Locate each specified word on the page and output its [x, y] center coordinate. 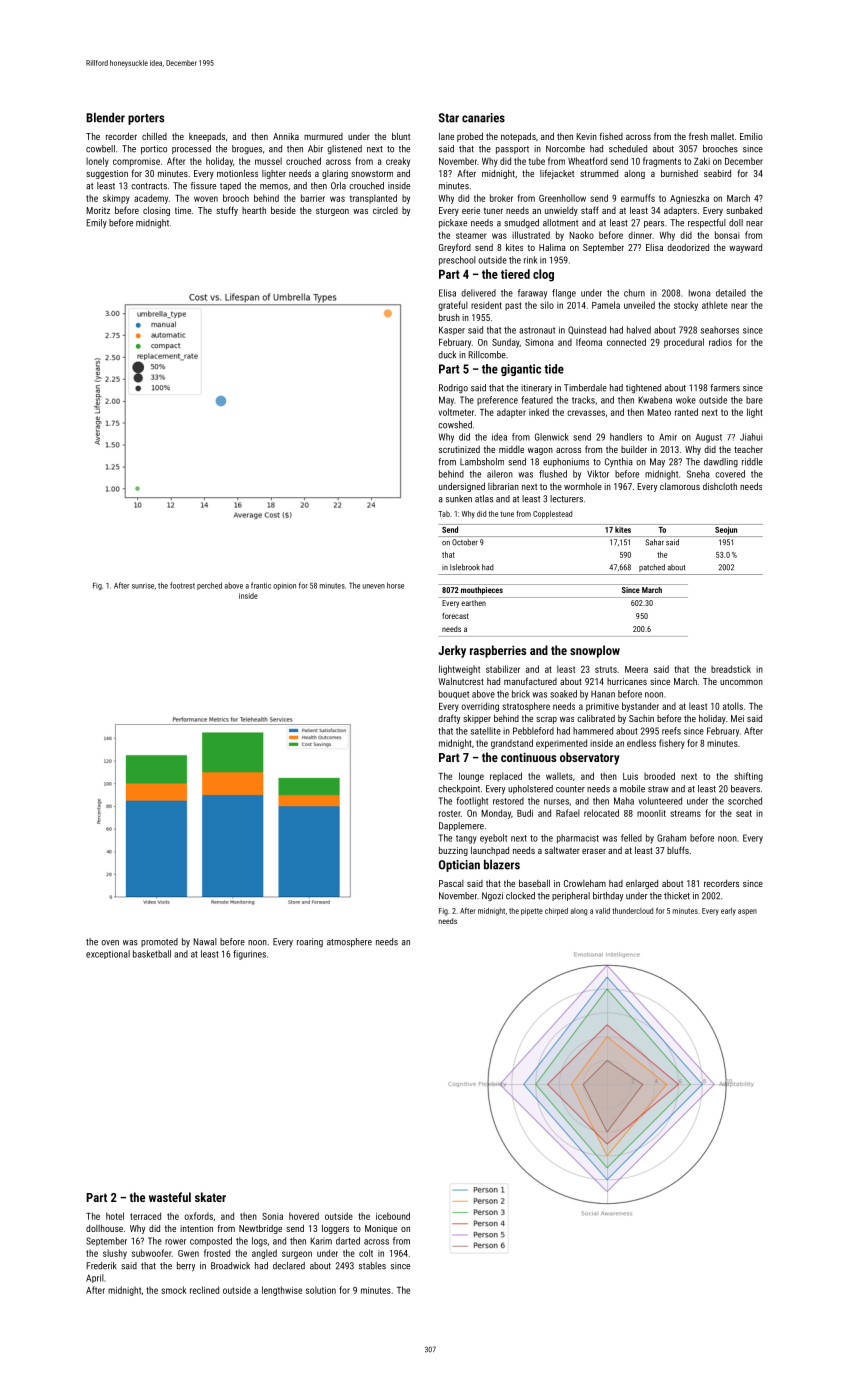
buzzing [453, 851]
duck [447, 355]
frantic [261, 585]
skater [210, 1197]
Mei [737, 718]
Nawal [205, 941]
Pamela [606, 305]
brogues [247, 150]
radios [720, 342]
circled [385, 210]
